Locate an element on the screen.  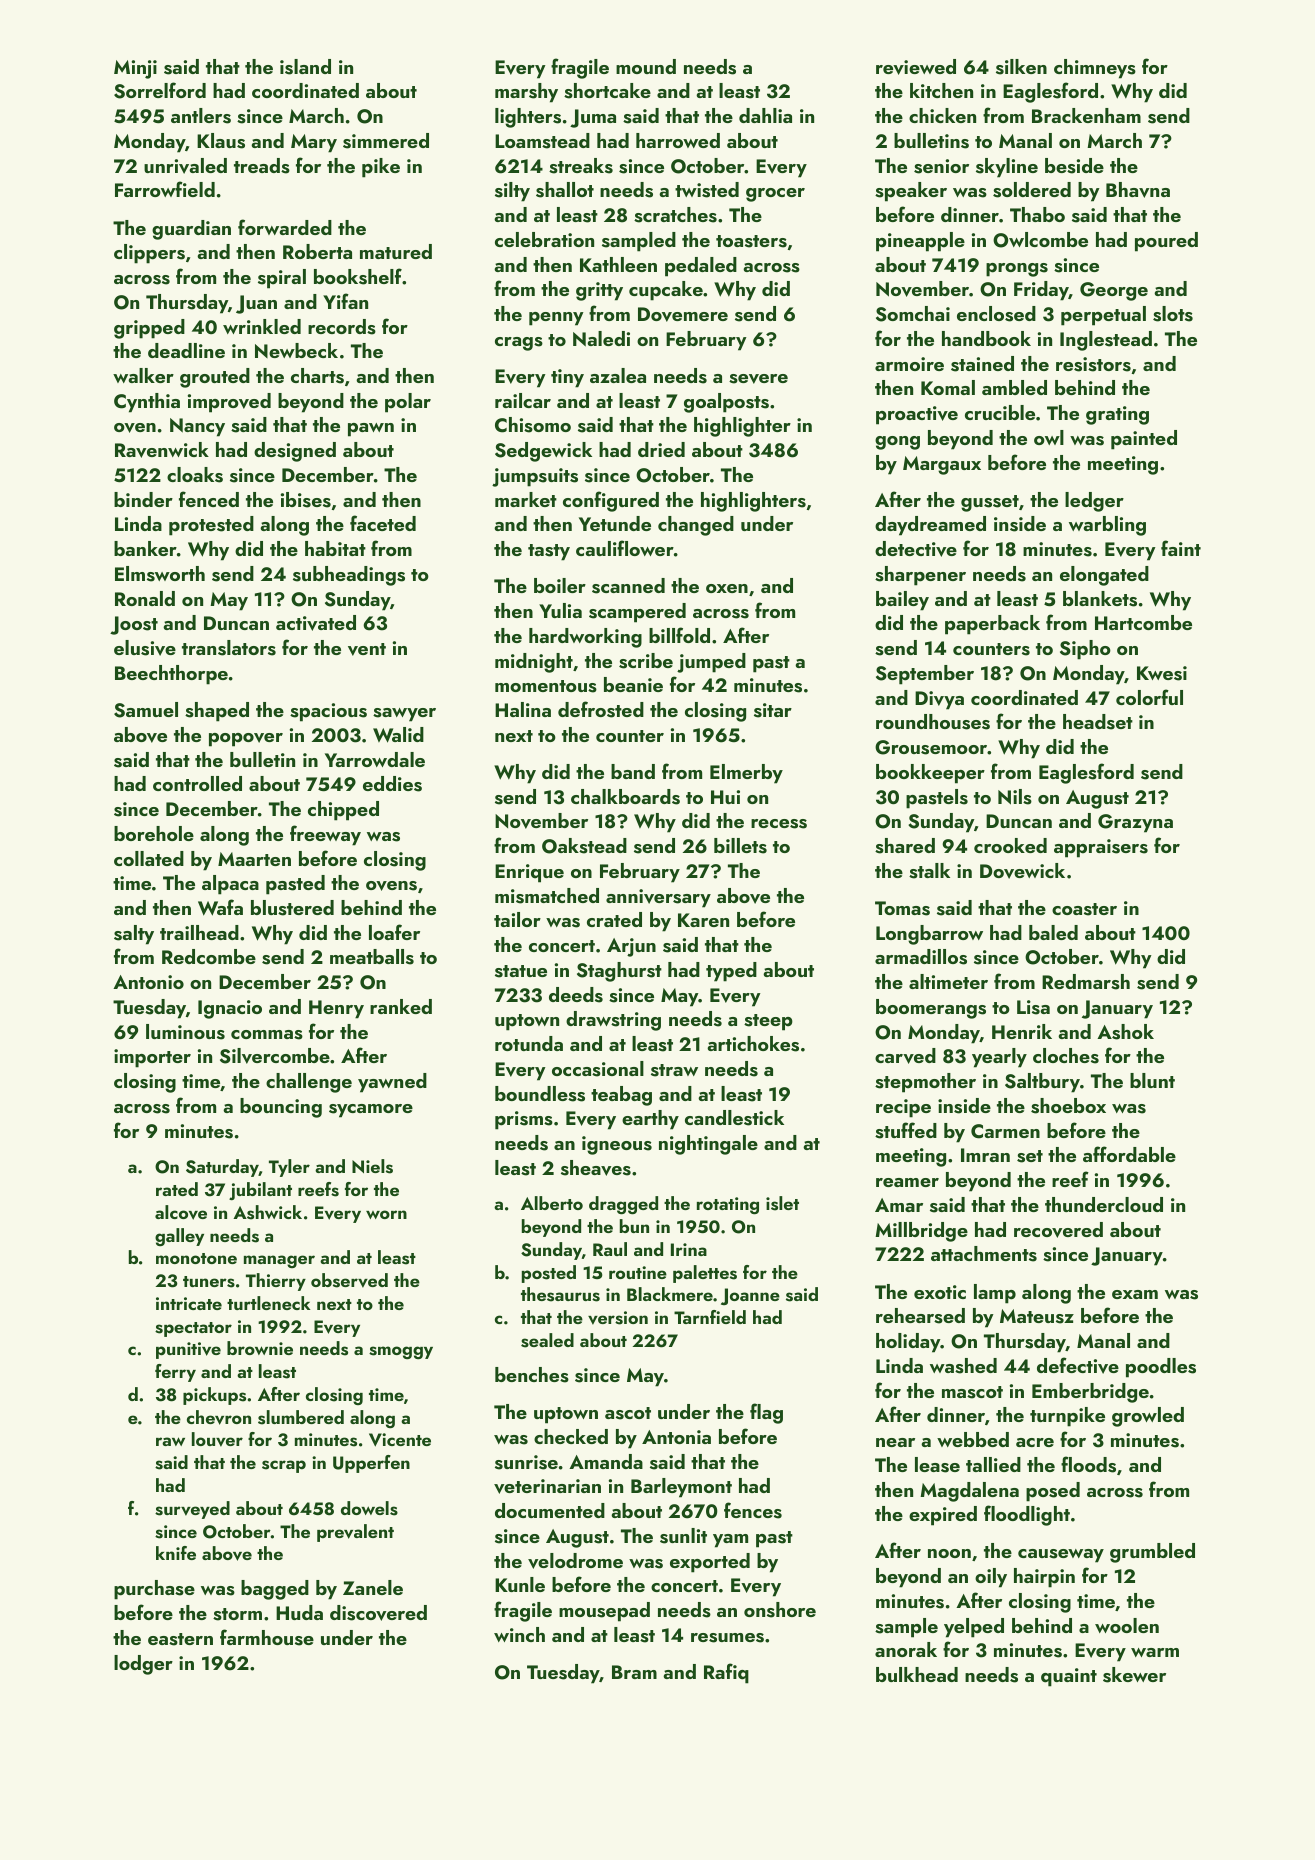
stalk is located at coordinates (929, 871).
